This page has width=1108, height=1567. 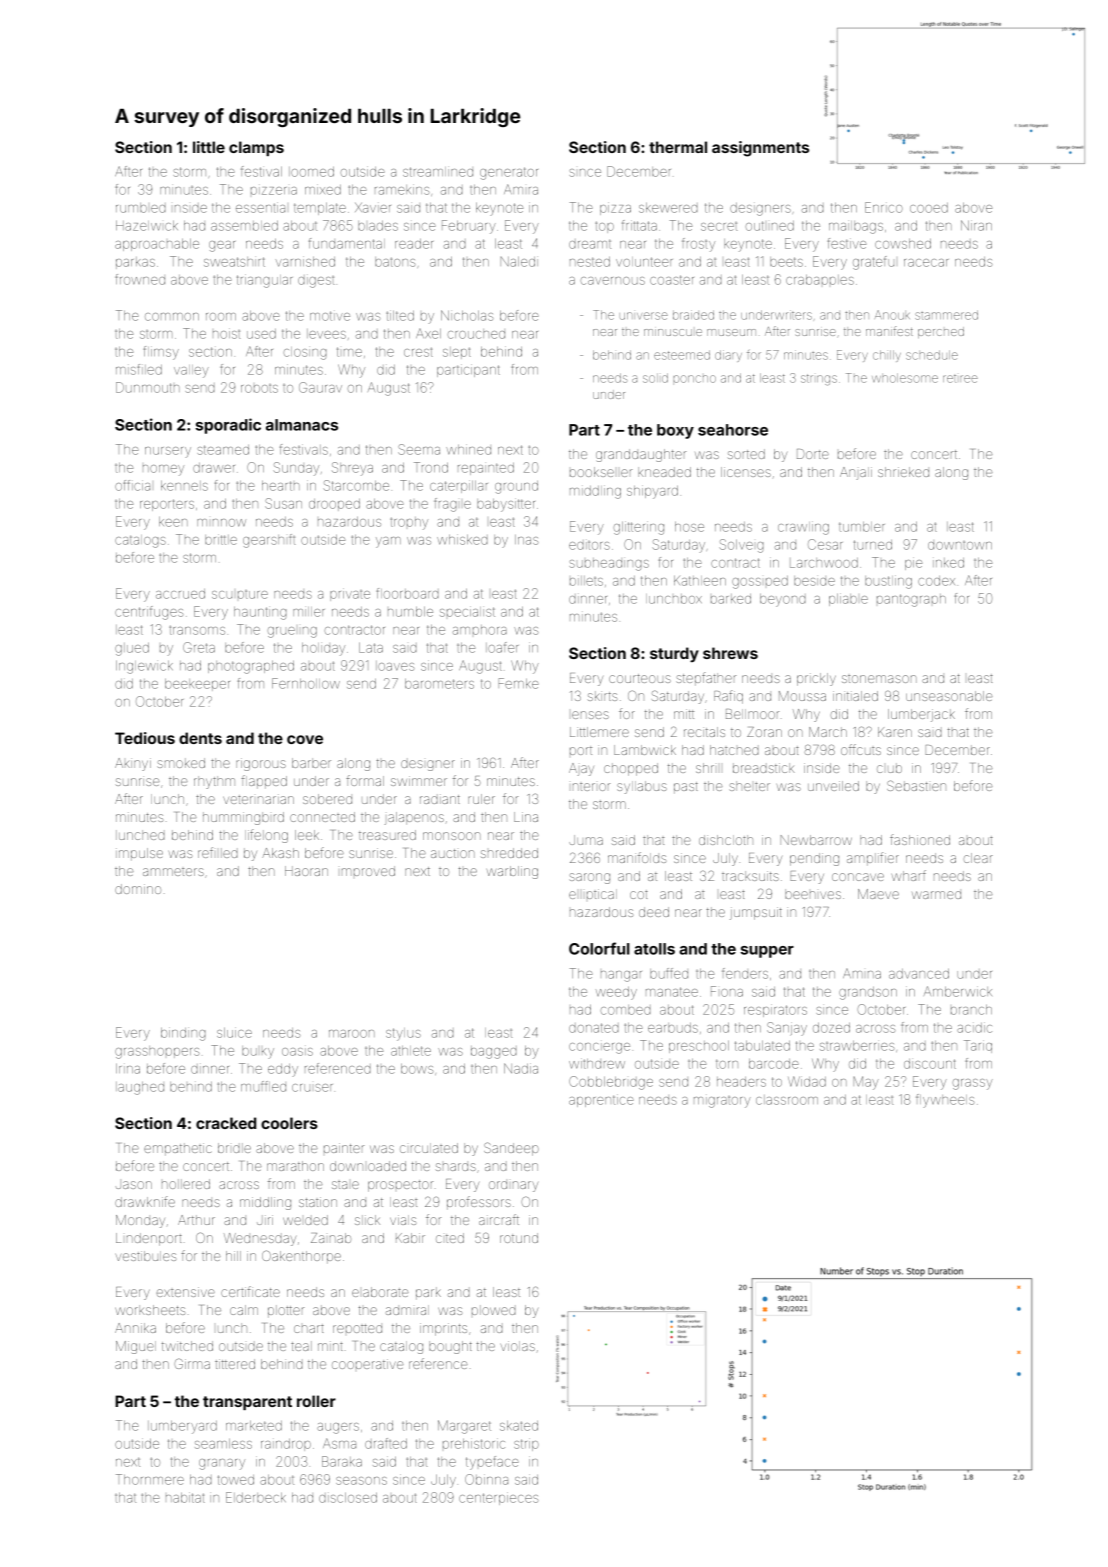 What do you see at coordinates (601, 472) in the page?
I see `bookseller` at bounding box center [601, 472].
